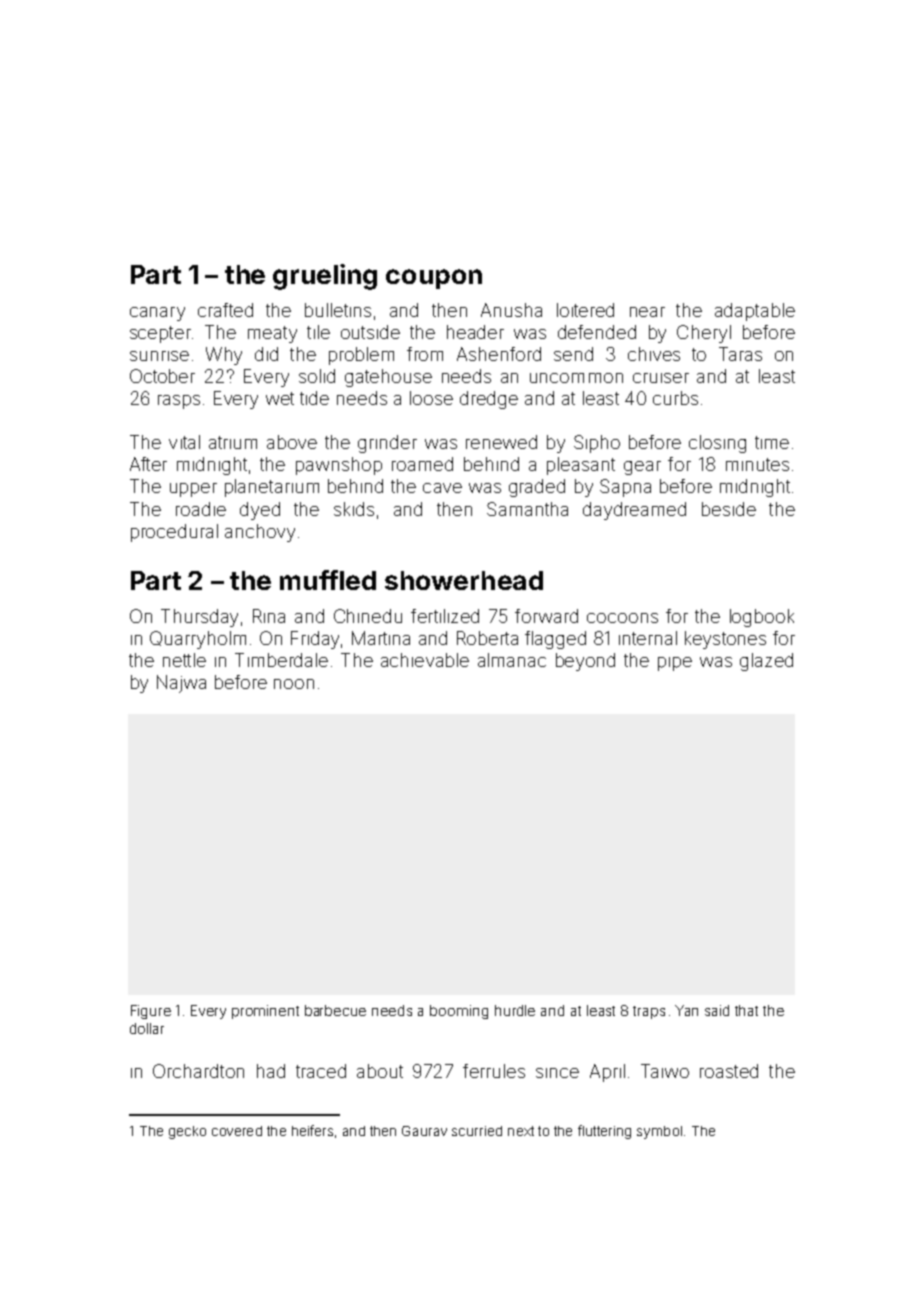 The width and height of the document is (924, 1311). What do you see at coordinates (181, 684) in the document?
I see `Najwa` at bounding box center [181, 684].
